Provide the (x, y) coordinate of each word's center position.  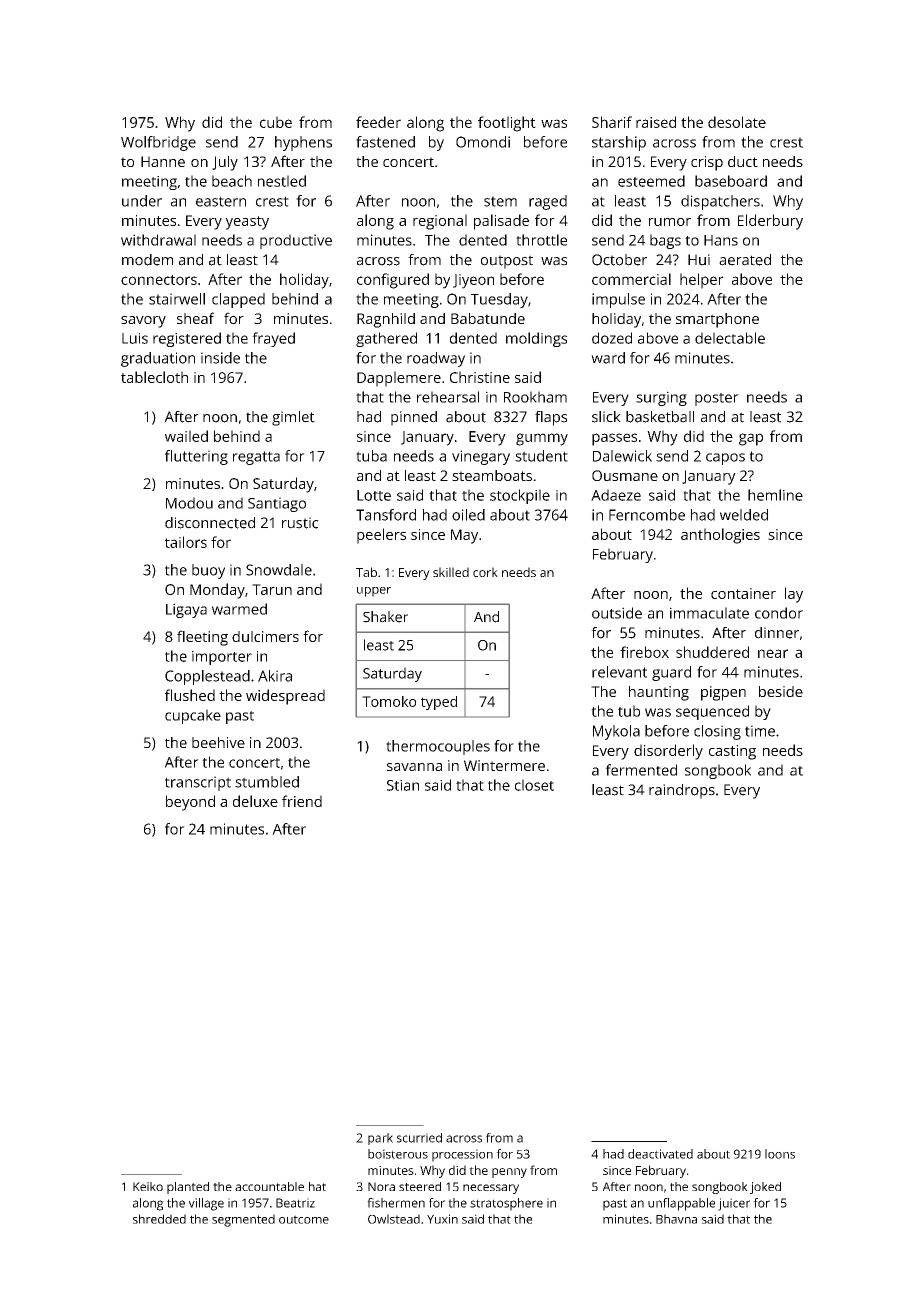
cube (276, 122)
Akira (275, 676)
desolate (737, 122)
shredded (159, 1219)
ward (608, 358)
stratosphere (506, 1204)
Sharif (612, 122)
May (464, 536)
